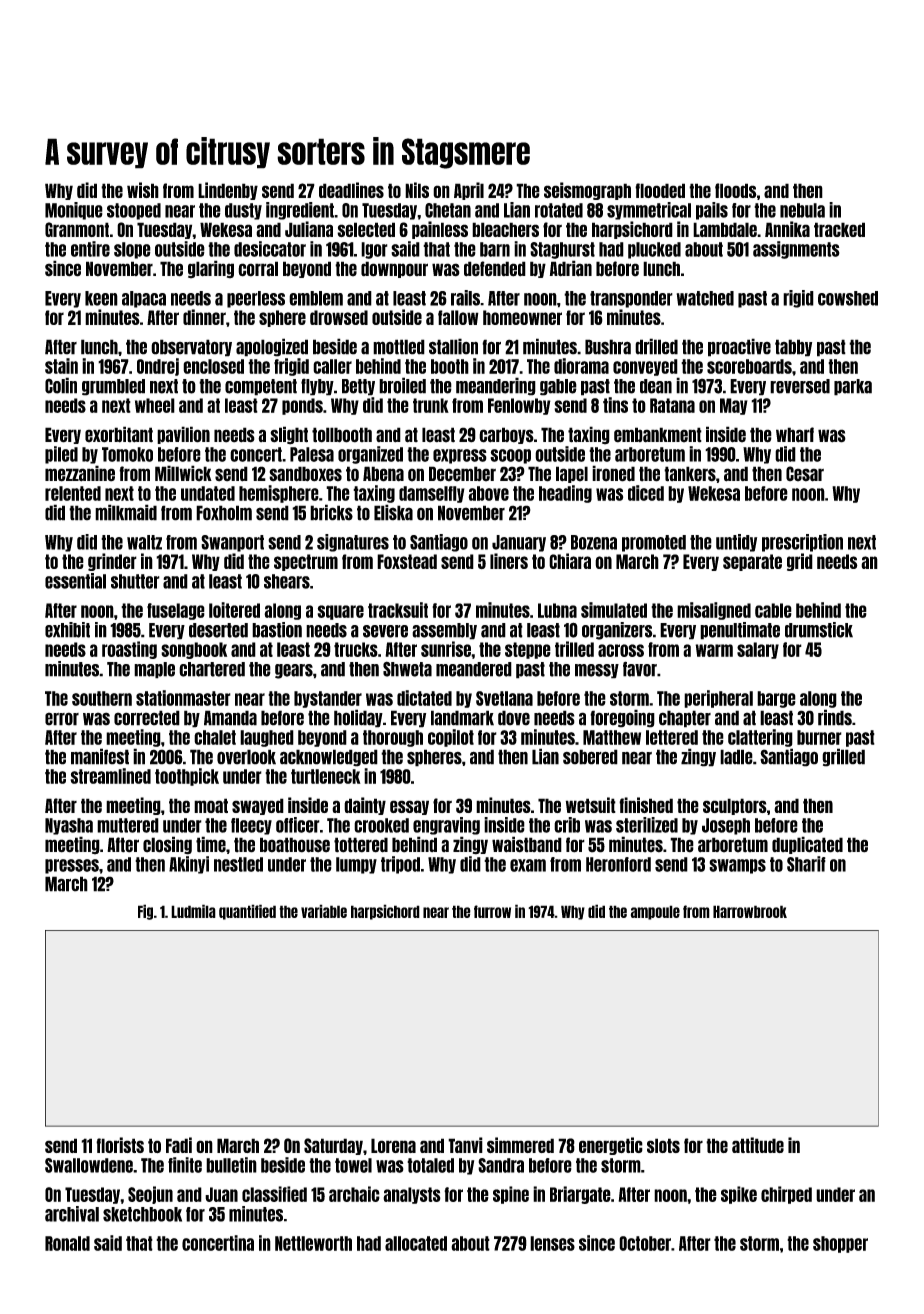 This screenshot has height=1314, width=924. Describe the element at coordinates (492, 911) in the screenshot. I see `furrow` at that location.
